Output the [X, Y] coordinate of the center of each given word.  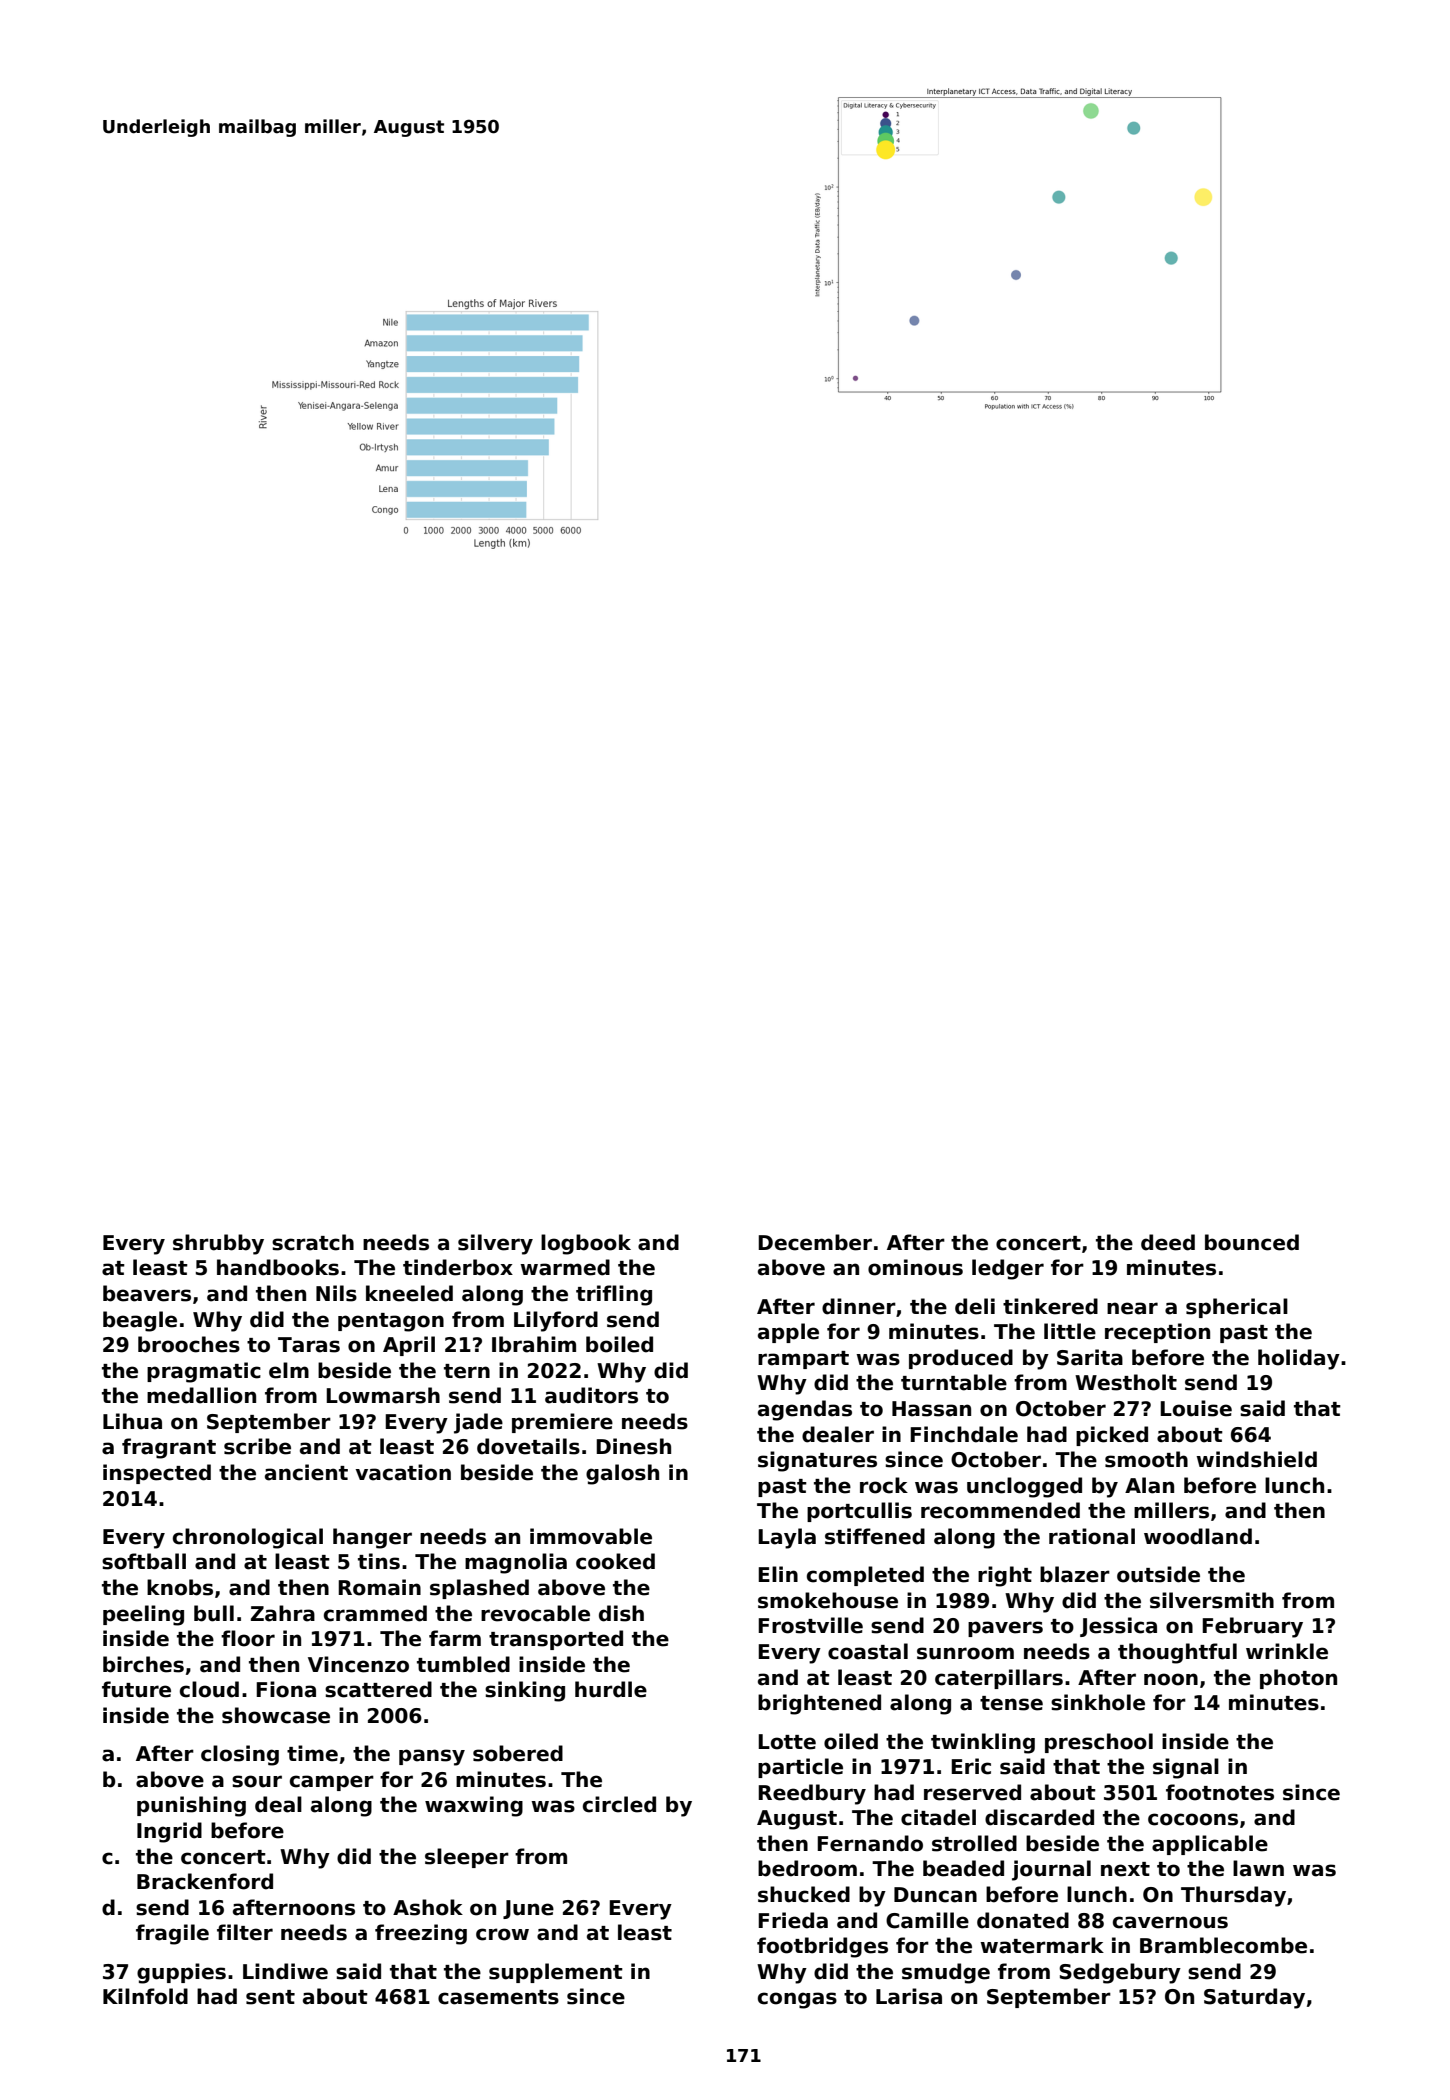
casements [498, 1997]
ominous [915, 1267]
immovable [591, 1536]
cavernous [1170, 1922]
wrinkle [1287, 1651]
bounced [1252, 1242]
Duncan [935, 1895]
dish [621, 1613]
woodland [1198, 1536]
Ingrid [169, 1832]
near [1132, 1308]
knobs [180, 1587]
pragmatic [204, 1372]
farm [455, 1638]
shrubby [218, 1244]
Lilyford [556, 1321]
